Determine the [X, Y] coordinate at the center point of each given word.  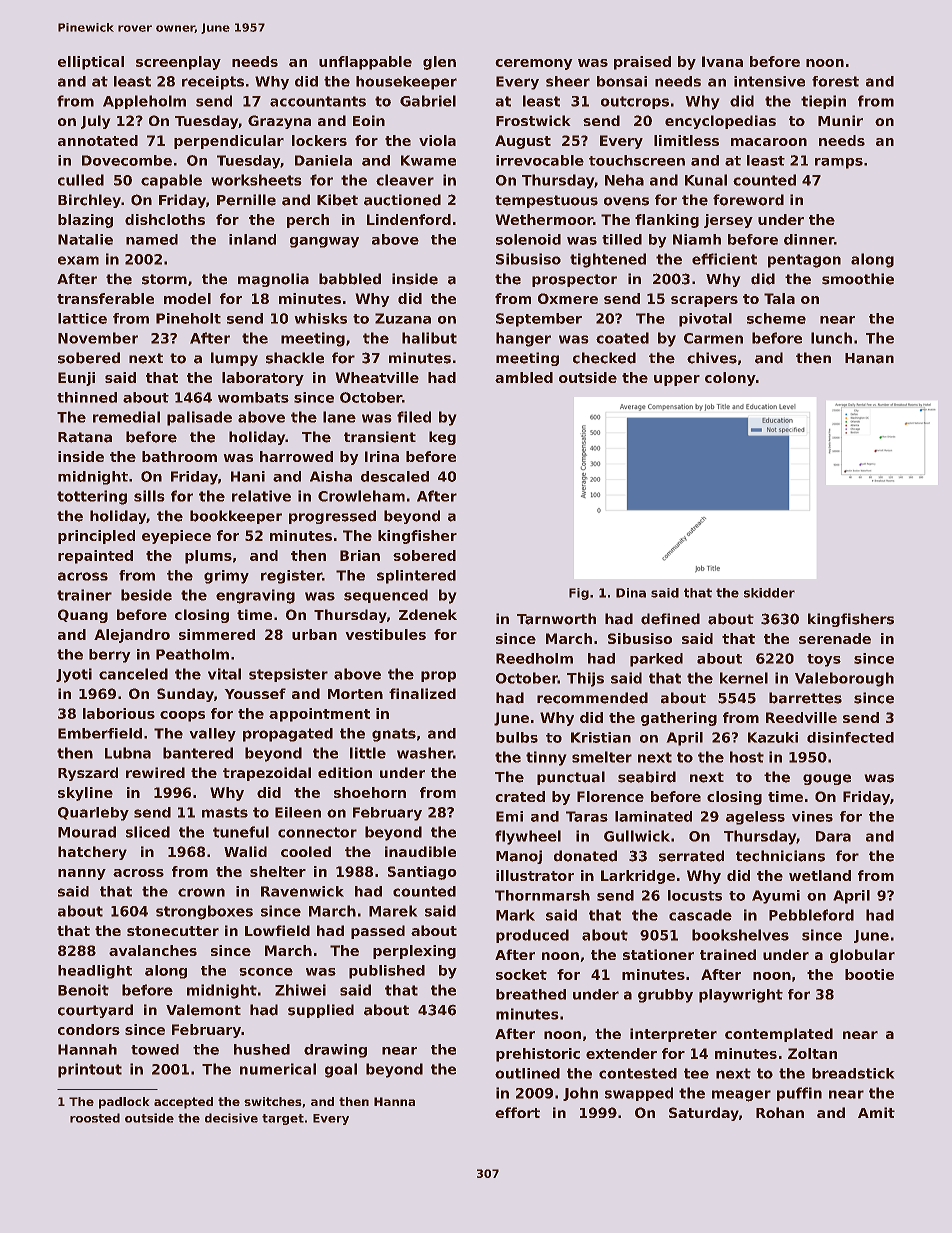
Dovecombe [127, 160]
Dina [631, 593]
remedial [126, 417]
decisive [231, 1118]
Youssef [255, 693]
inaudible [420, 851]
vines [812, 816]
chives [712, 358]
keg [442, 438]
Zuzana [403, 318]
